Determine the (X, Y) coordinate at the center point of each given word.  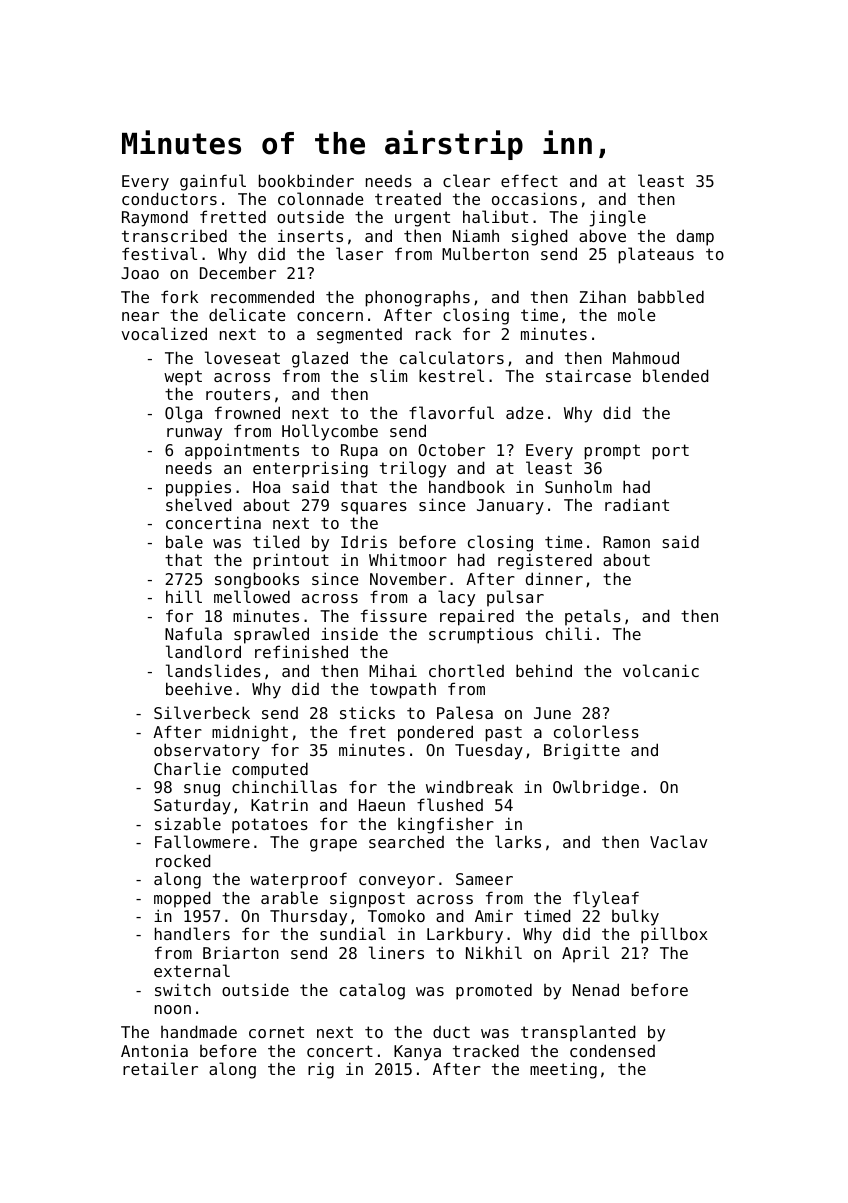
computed (270, 770)
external (192, 970)
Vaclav (679, 841)
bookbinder (306, 180)
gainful (213, 182)
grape (333, 845)
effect (529, 180)
